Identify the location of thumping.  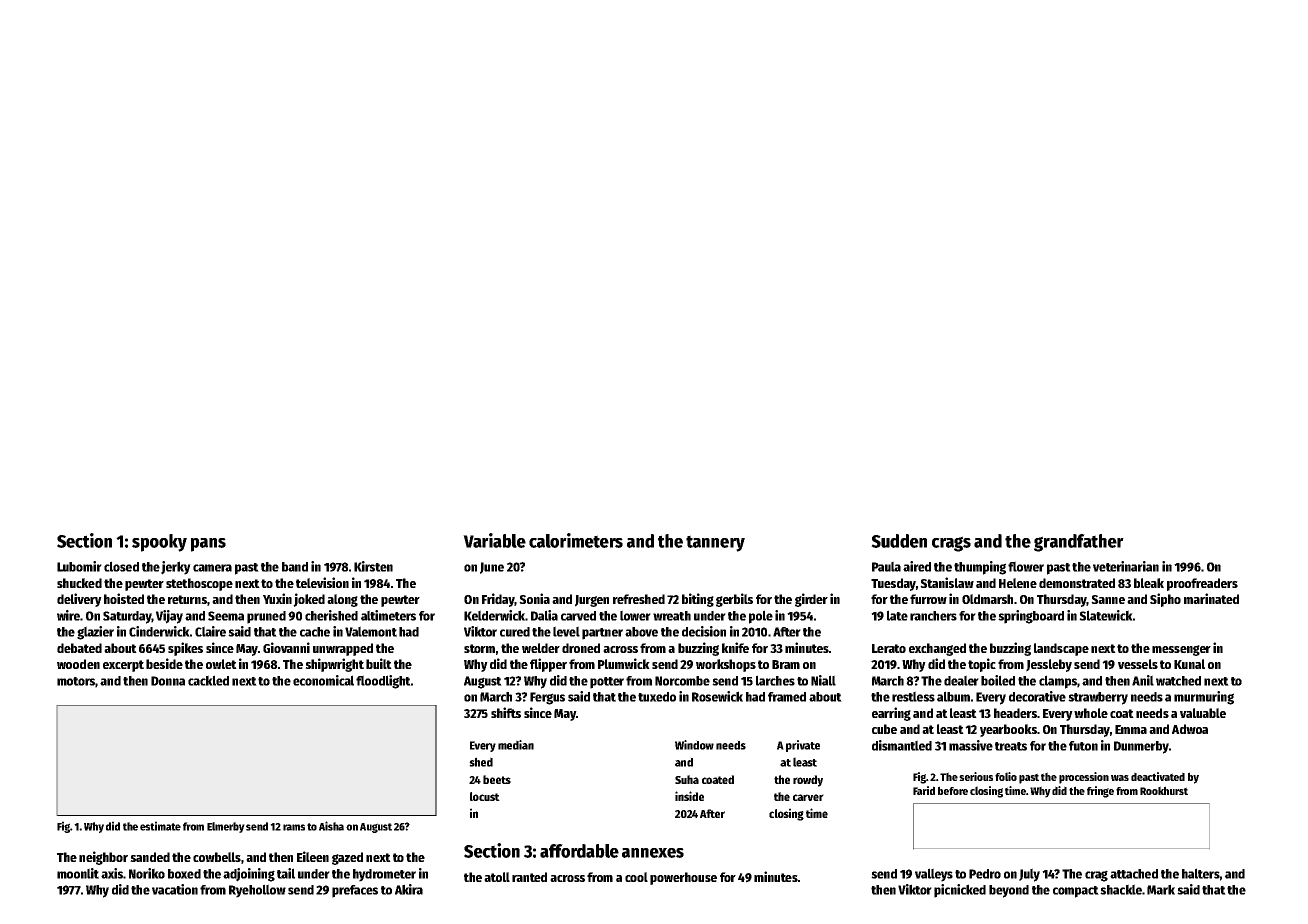
(980, 568).
